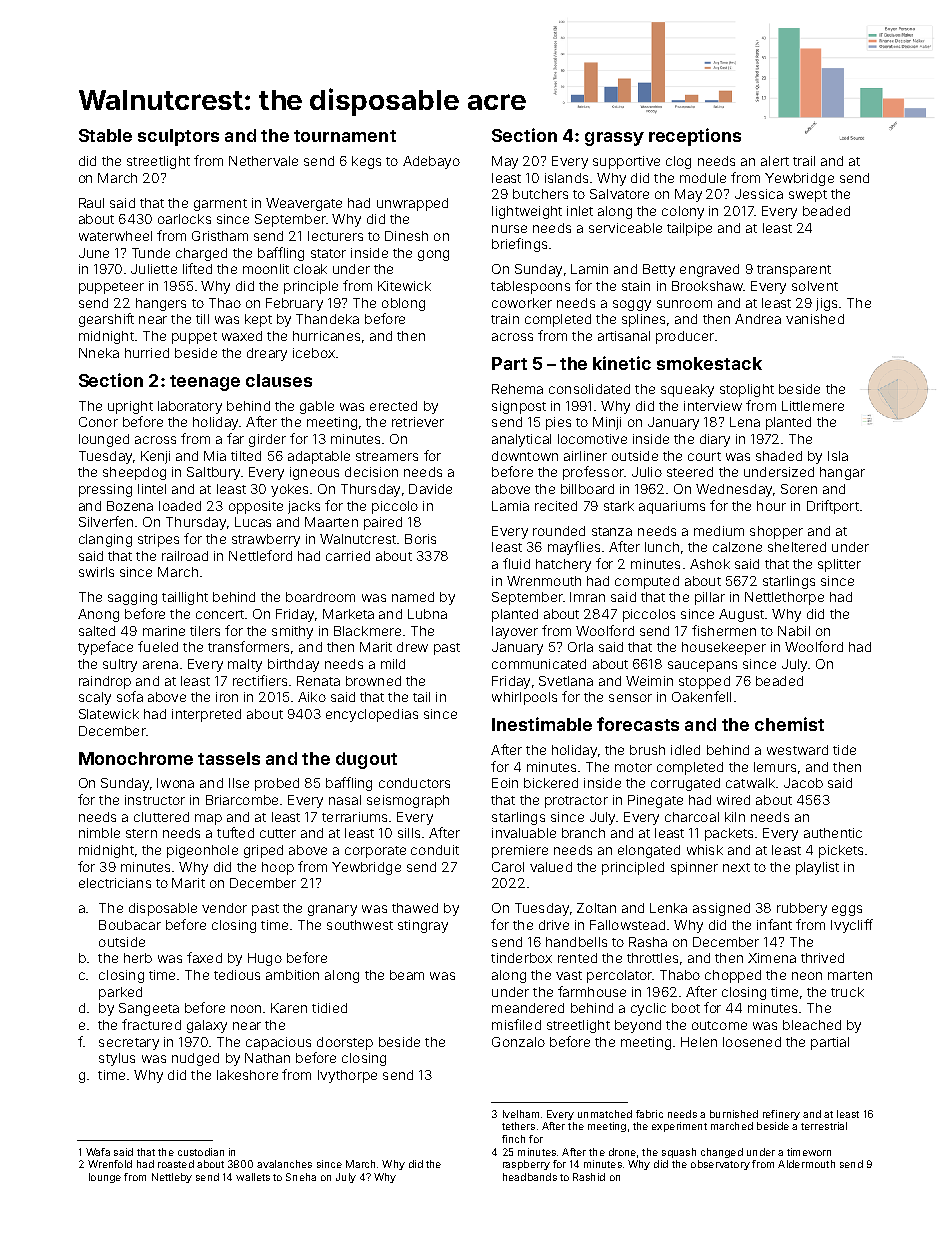 The width and height of the screenshot is (952, 1233). What do you see at coordinates (542, 724) in the screenshot?
I see `Inestimable` at bounding box center [542, 724].
